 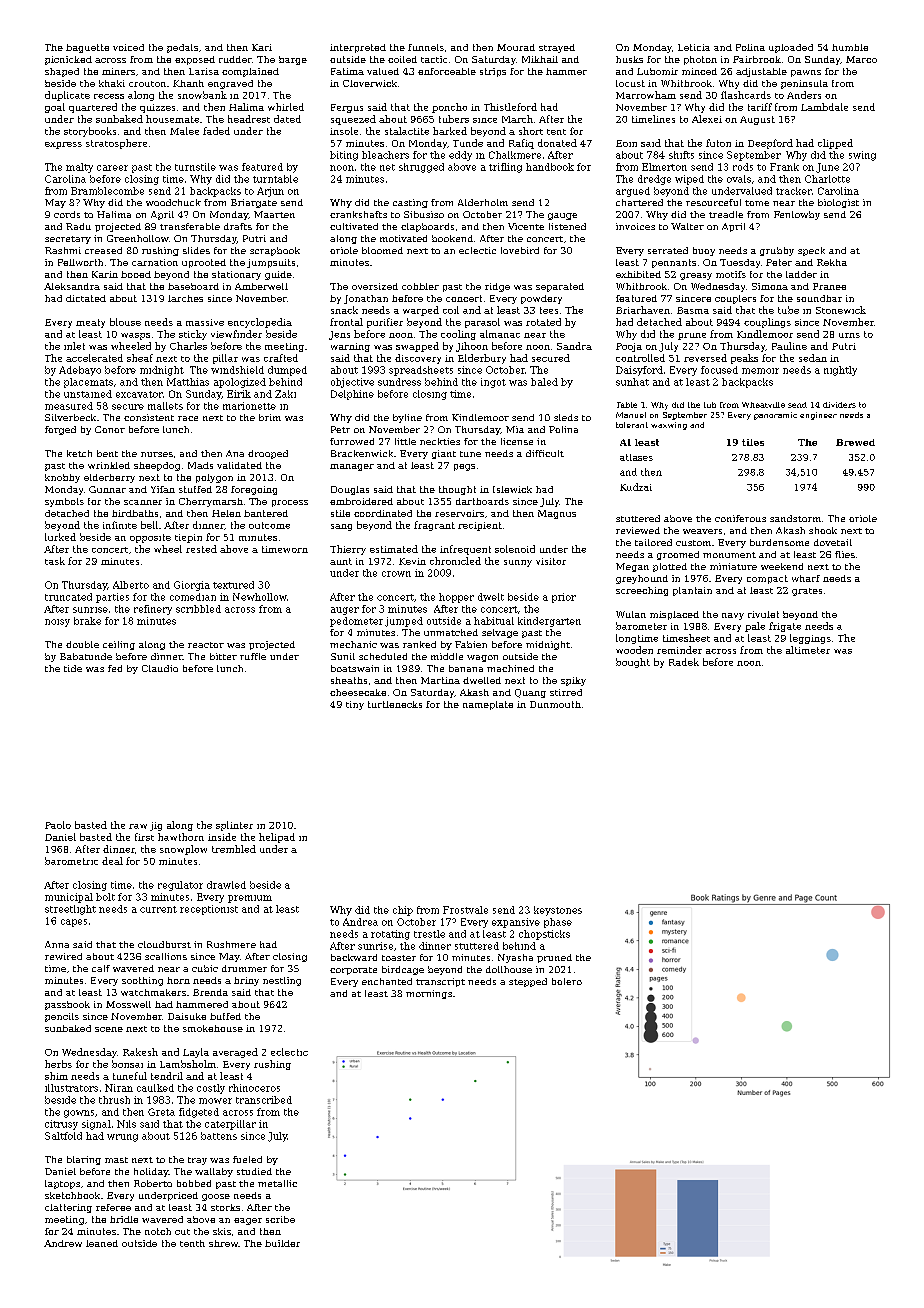 I want to click on parasol, so click(x=482, y=323).
